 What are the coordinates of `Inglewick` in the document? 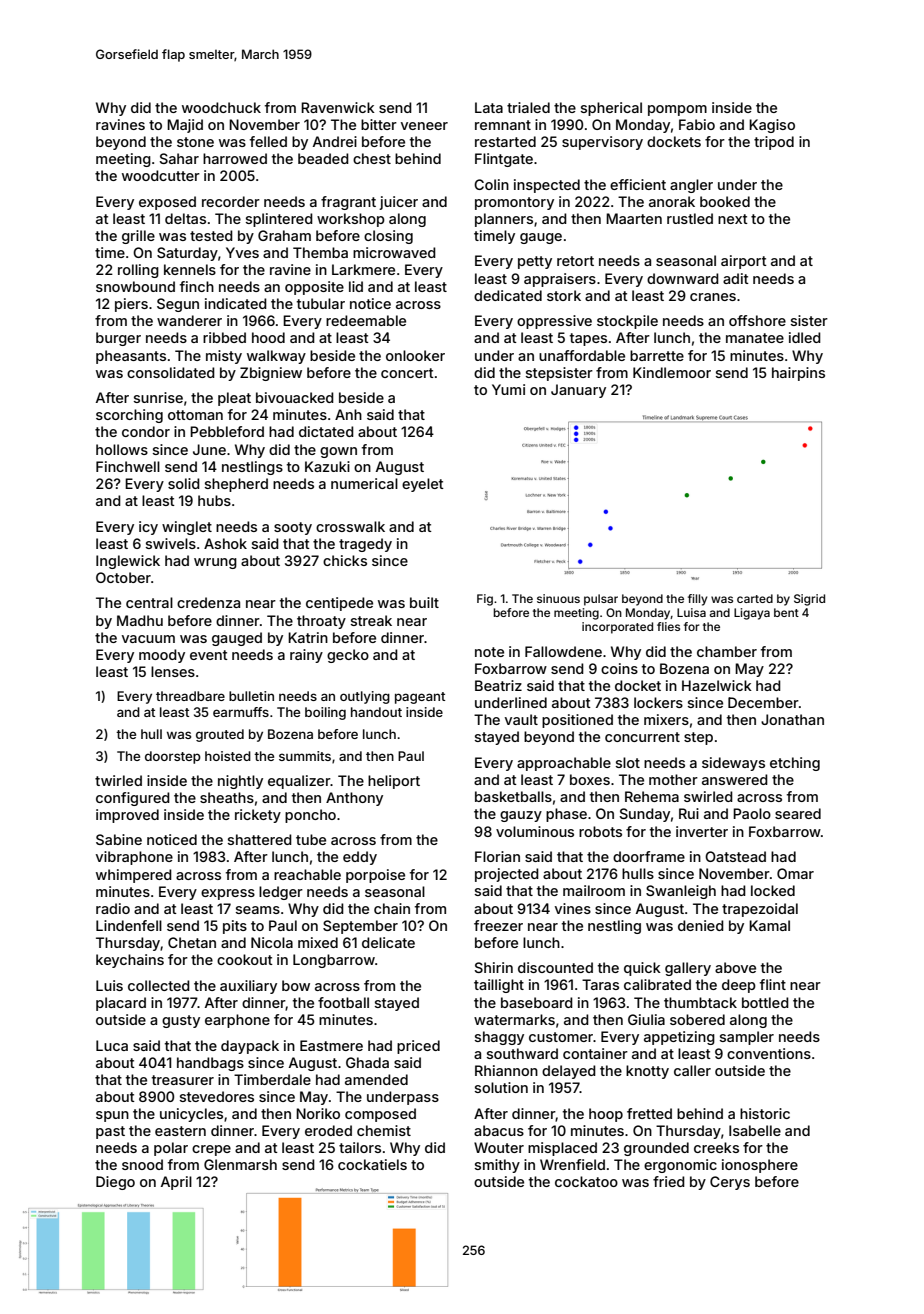 It's located at (128, 562).
